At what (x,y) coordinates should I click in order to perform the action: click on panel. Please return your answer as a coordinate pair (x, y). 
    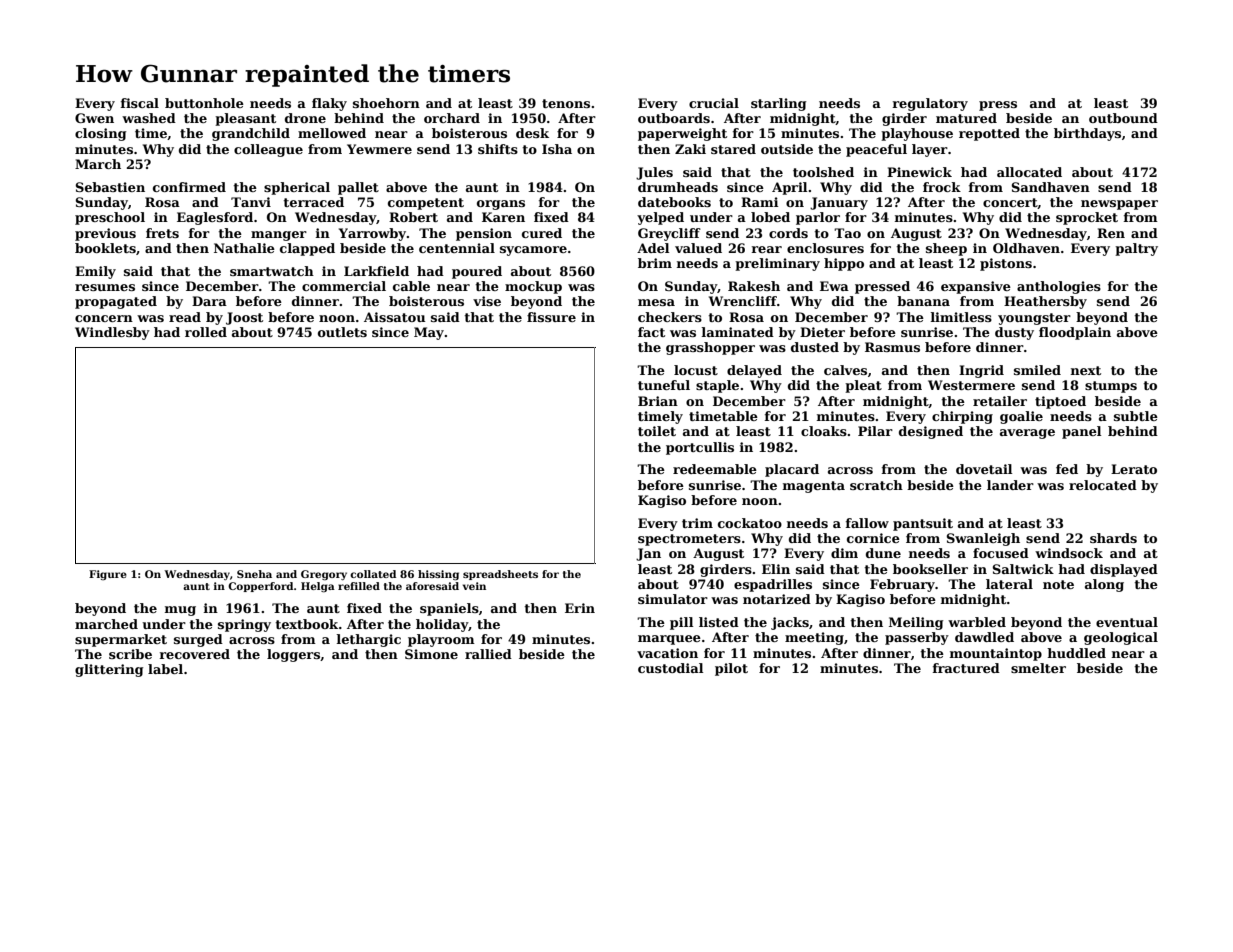
    Looking at the image, I should click on (1081, 432).
